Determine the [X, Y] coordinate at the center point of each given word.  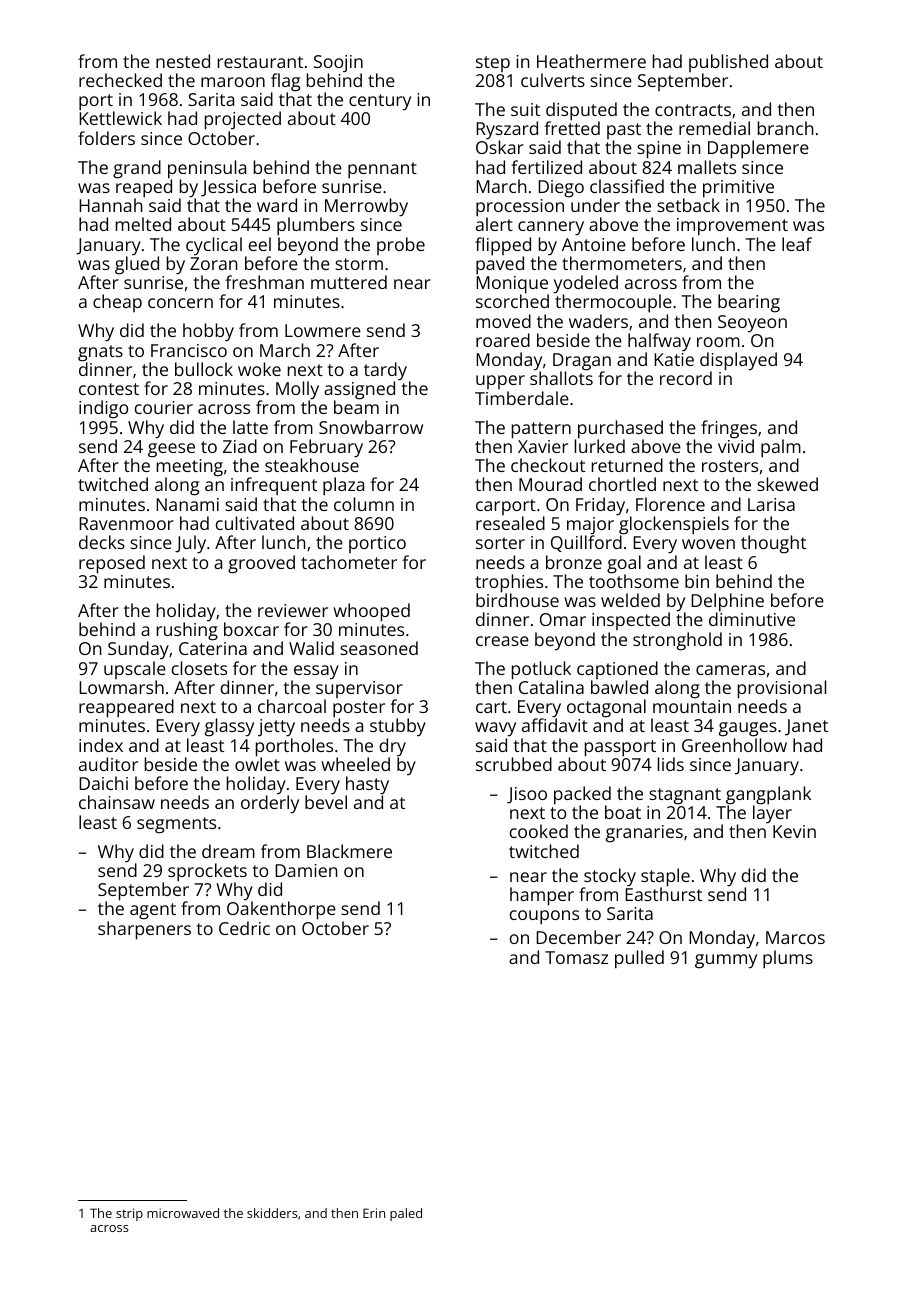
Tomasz [576, 957]
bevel [326, 802]
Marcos [795, 937]
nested [183, 61]
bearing [749, 303]
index [101, 745]
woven [708, 544]
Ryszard [507, 130]
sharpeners [144, 930]
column [364, 504]
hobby [208, 332]
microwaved [183, 1213]
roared [503, 340]
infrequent [274, 486]
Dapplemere [758, 149]
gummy [726, 961]
